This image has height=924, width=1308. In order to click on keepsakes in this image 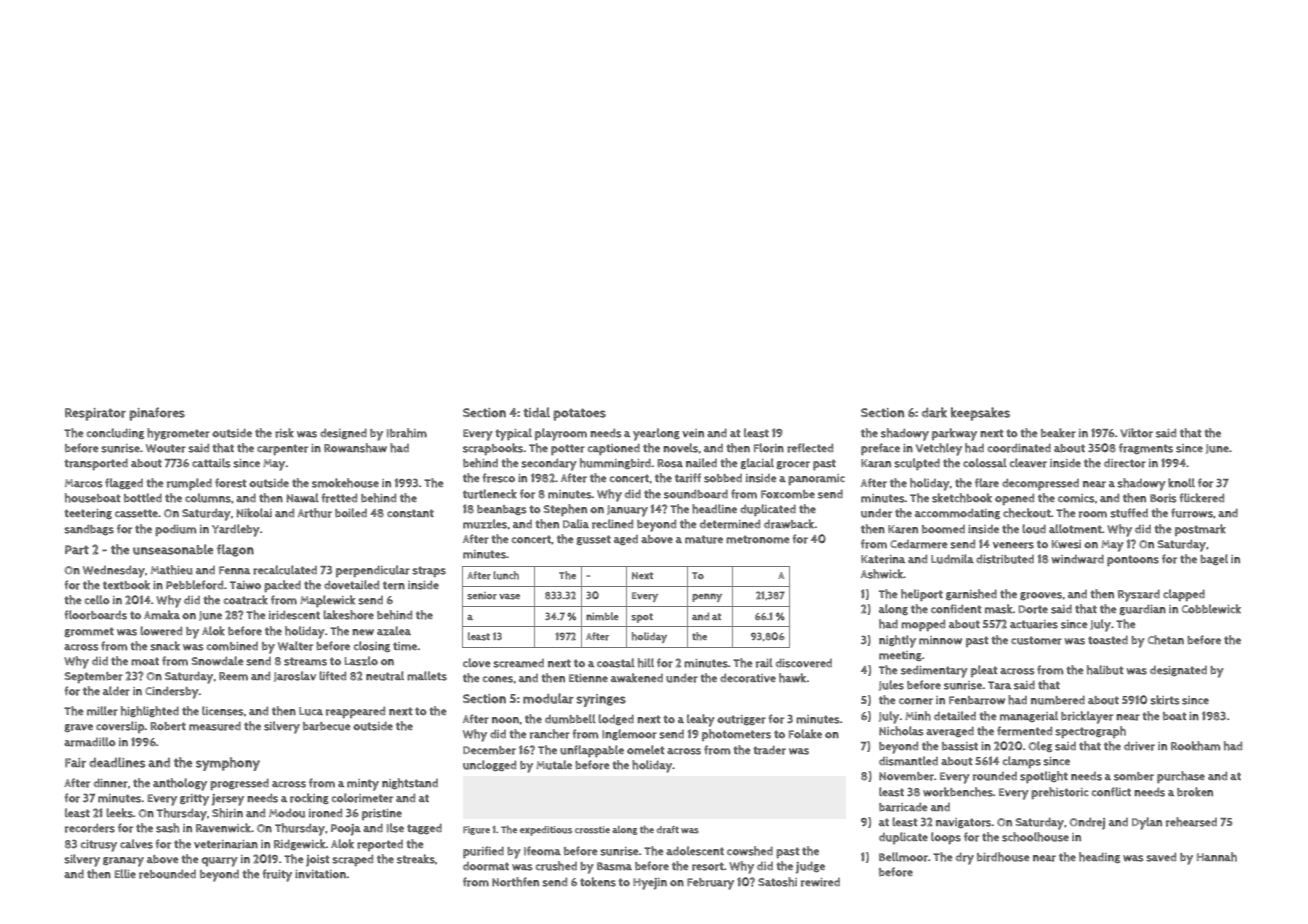, I will do `click(980, 414)`.
